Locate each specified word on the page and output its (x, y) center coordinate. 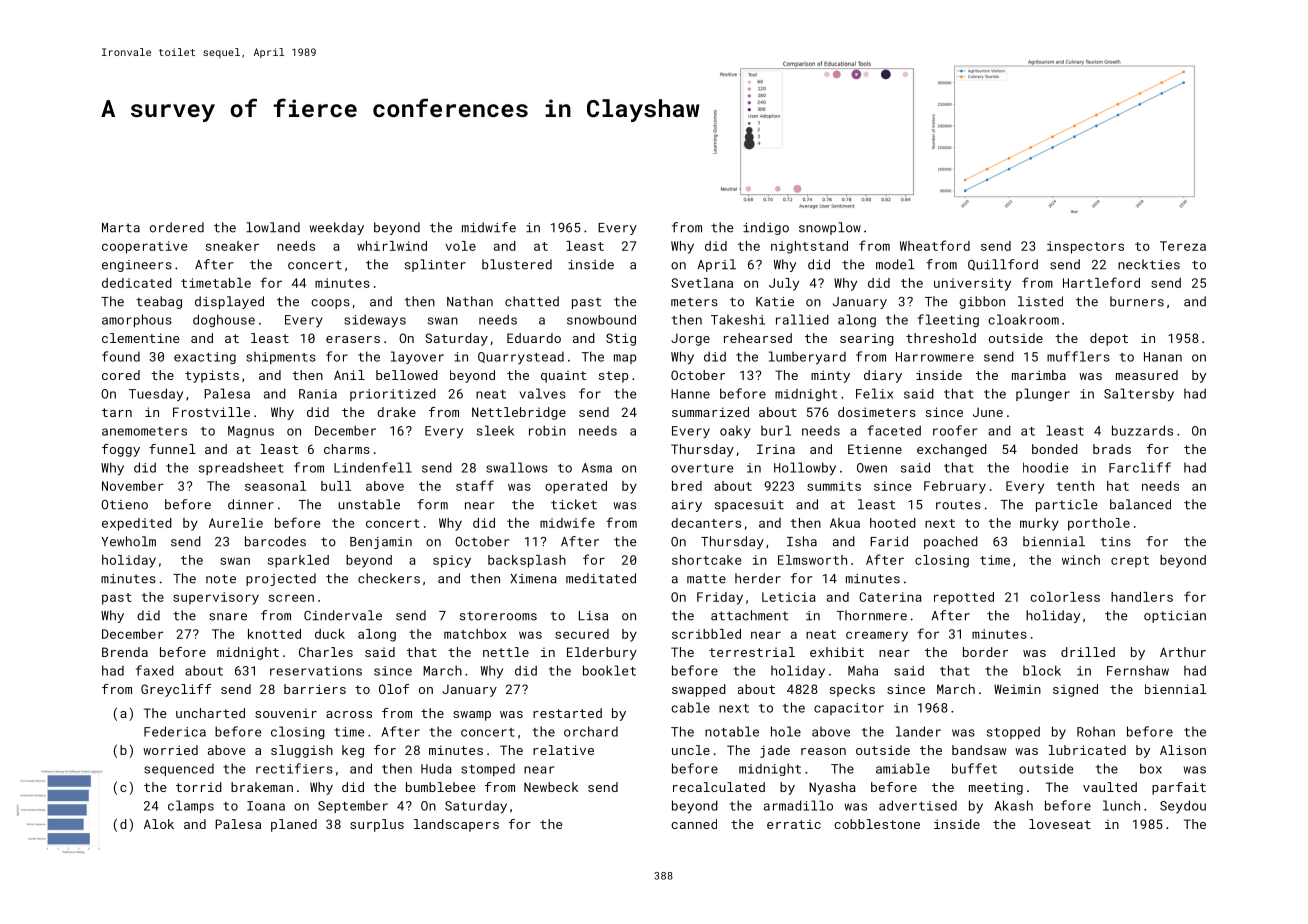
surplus (377, 825)
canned (694, 824)
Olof (394, 689)
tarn (117, 412)
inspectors (1085, 247)
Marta (121, 228)
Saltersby (1139, 395)
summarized (710, 412)
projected (281, 579)
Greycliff (176, 690)
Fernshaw (1138, 670)
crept (1130, 562)
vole (460, 246)
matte (706, 579)
